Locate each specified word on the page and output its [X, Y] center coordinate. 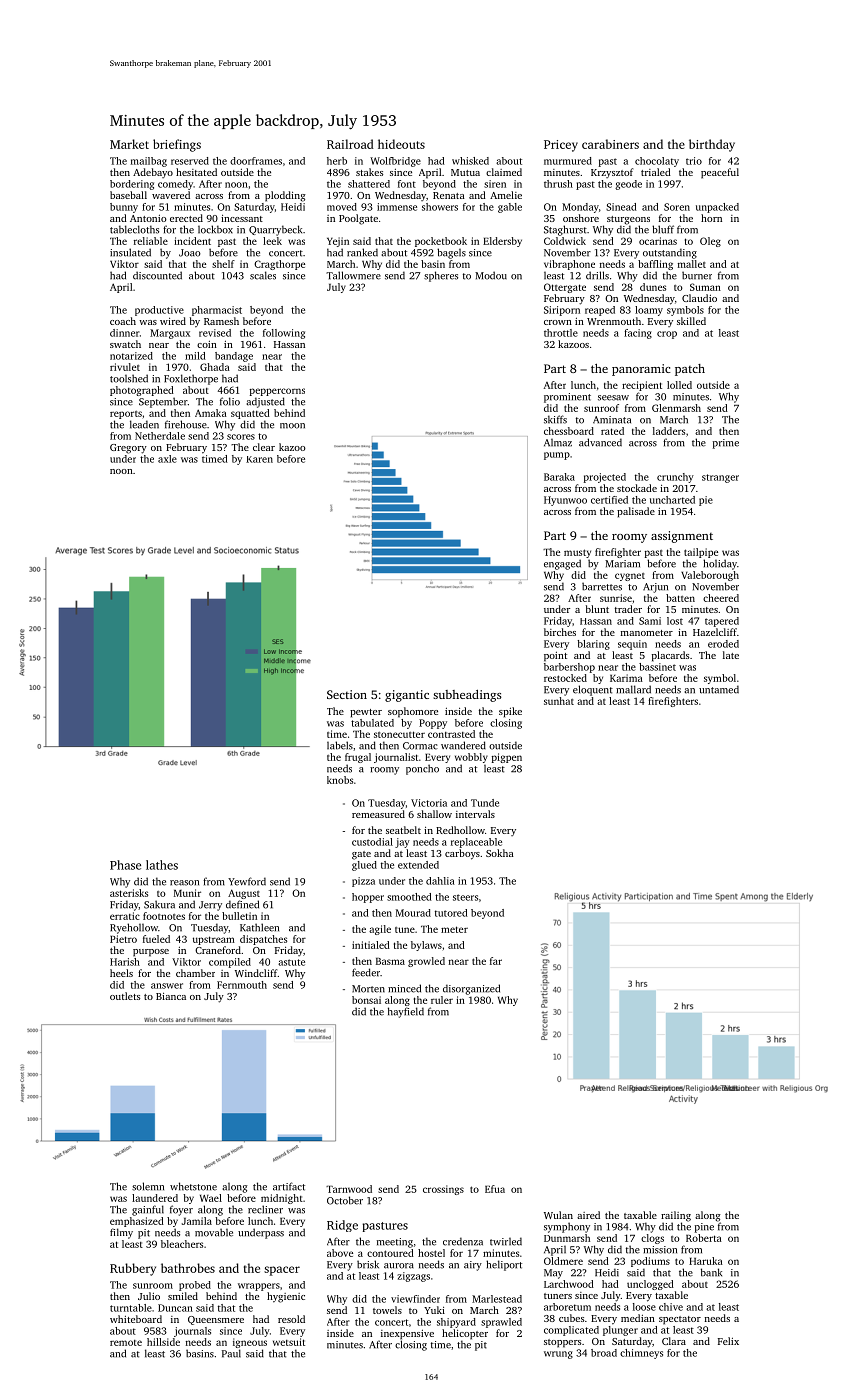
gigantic [407, 696]
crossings [443, 1190]
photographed [142, 391]
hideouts [401, 144]
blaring [593, 645]
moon [292, 426]
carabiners [610, 144]
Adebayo [153, 173]
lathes [162, 865]
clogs [652, 1239]
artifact [289, 1186]
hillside [163, 1342]
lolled [679, 385]
